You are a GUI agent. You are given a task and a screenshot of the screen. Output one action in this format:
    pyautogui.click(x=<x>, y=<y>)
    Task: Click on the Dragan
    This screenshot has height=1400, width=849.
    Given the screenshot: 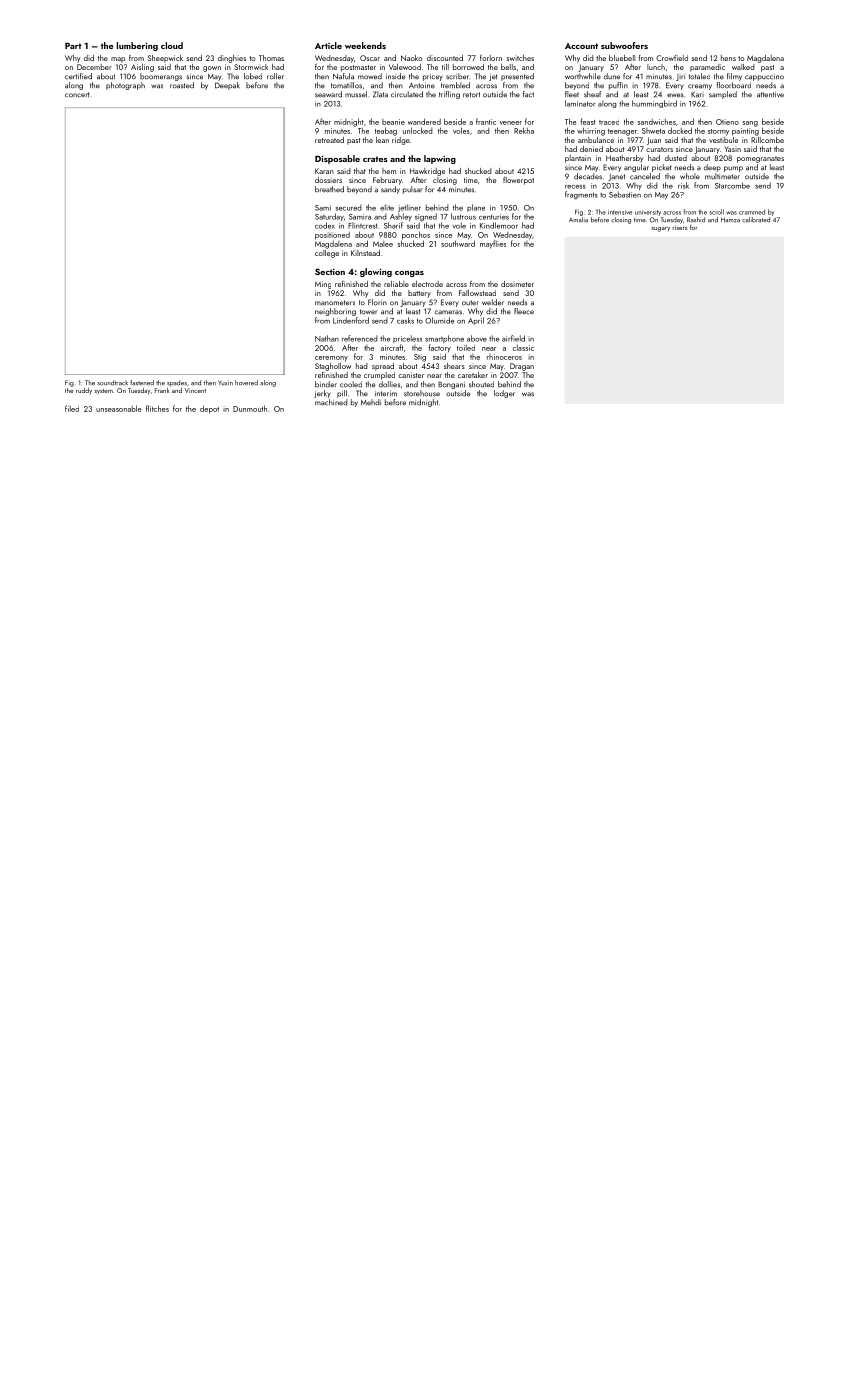 What is the action you would take?
    pyautogui.click(x=522, y=367)
